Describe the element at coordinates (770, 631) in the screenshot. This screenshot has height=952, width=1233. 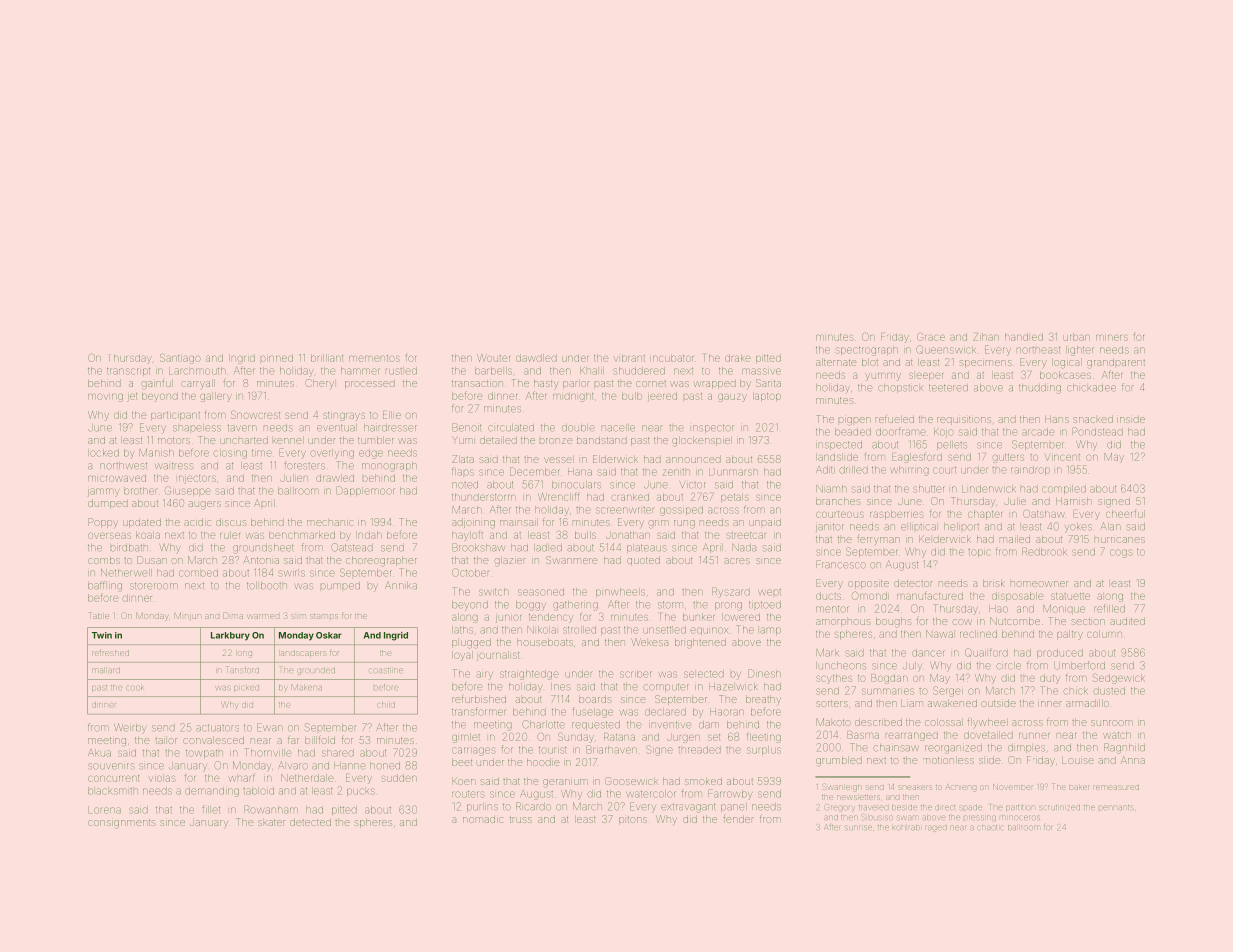
I see `lamp` at that location.
